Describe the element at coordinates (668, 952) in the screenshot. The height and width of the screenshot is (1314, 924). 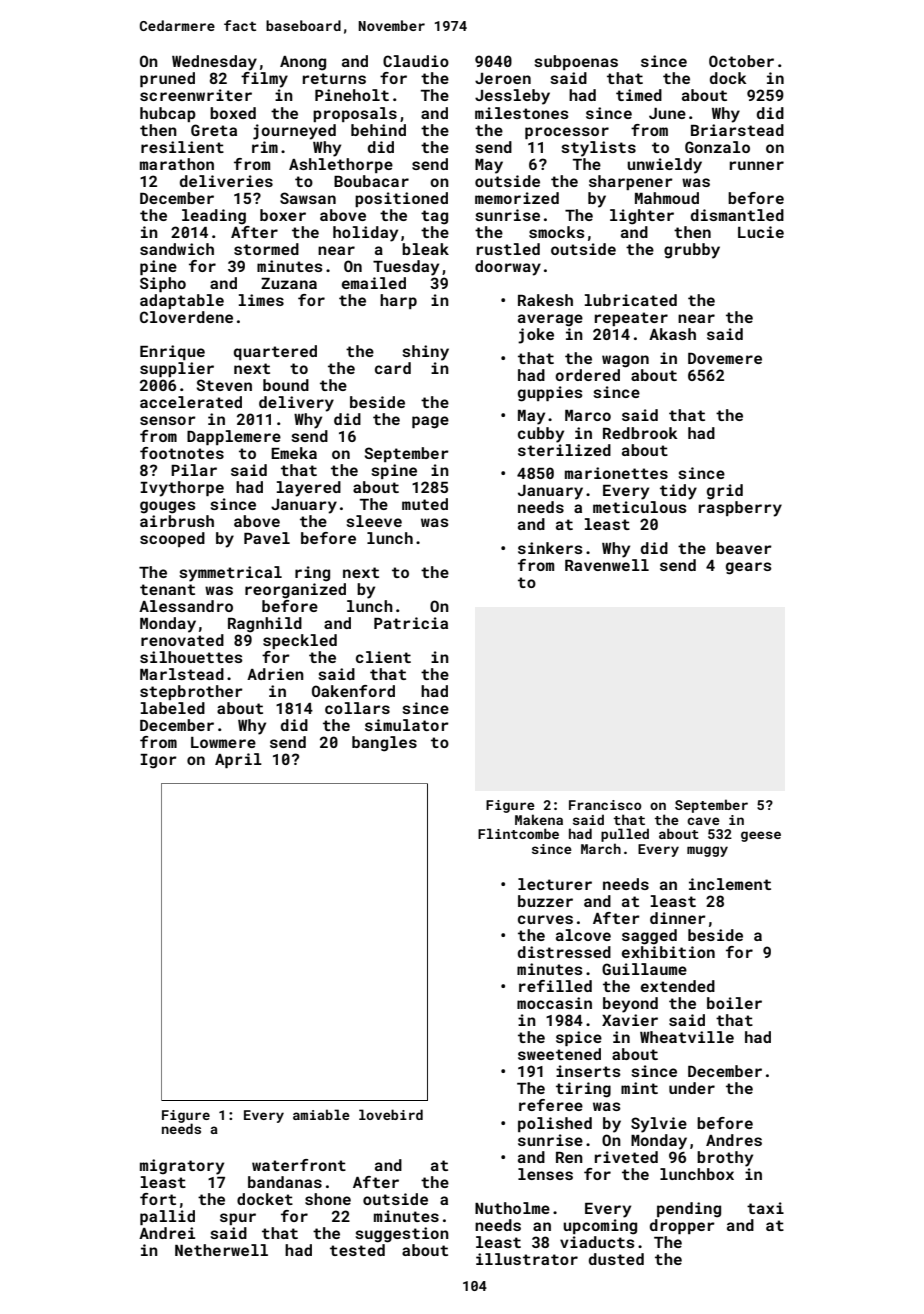
I see `exhibition` at that location.
